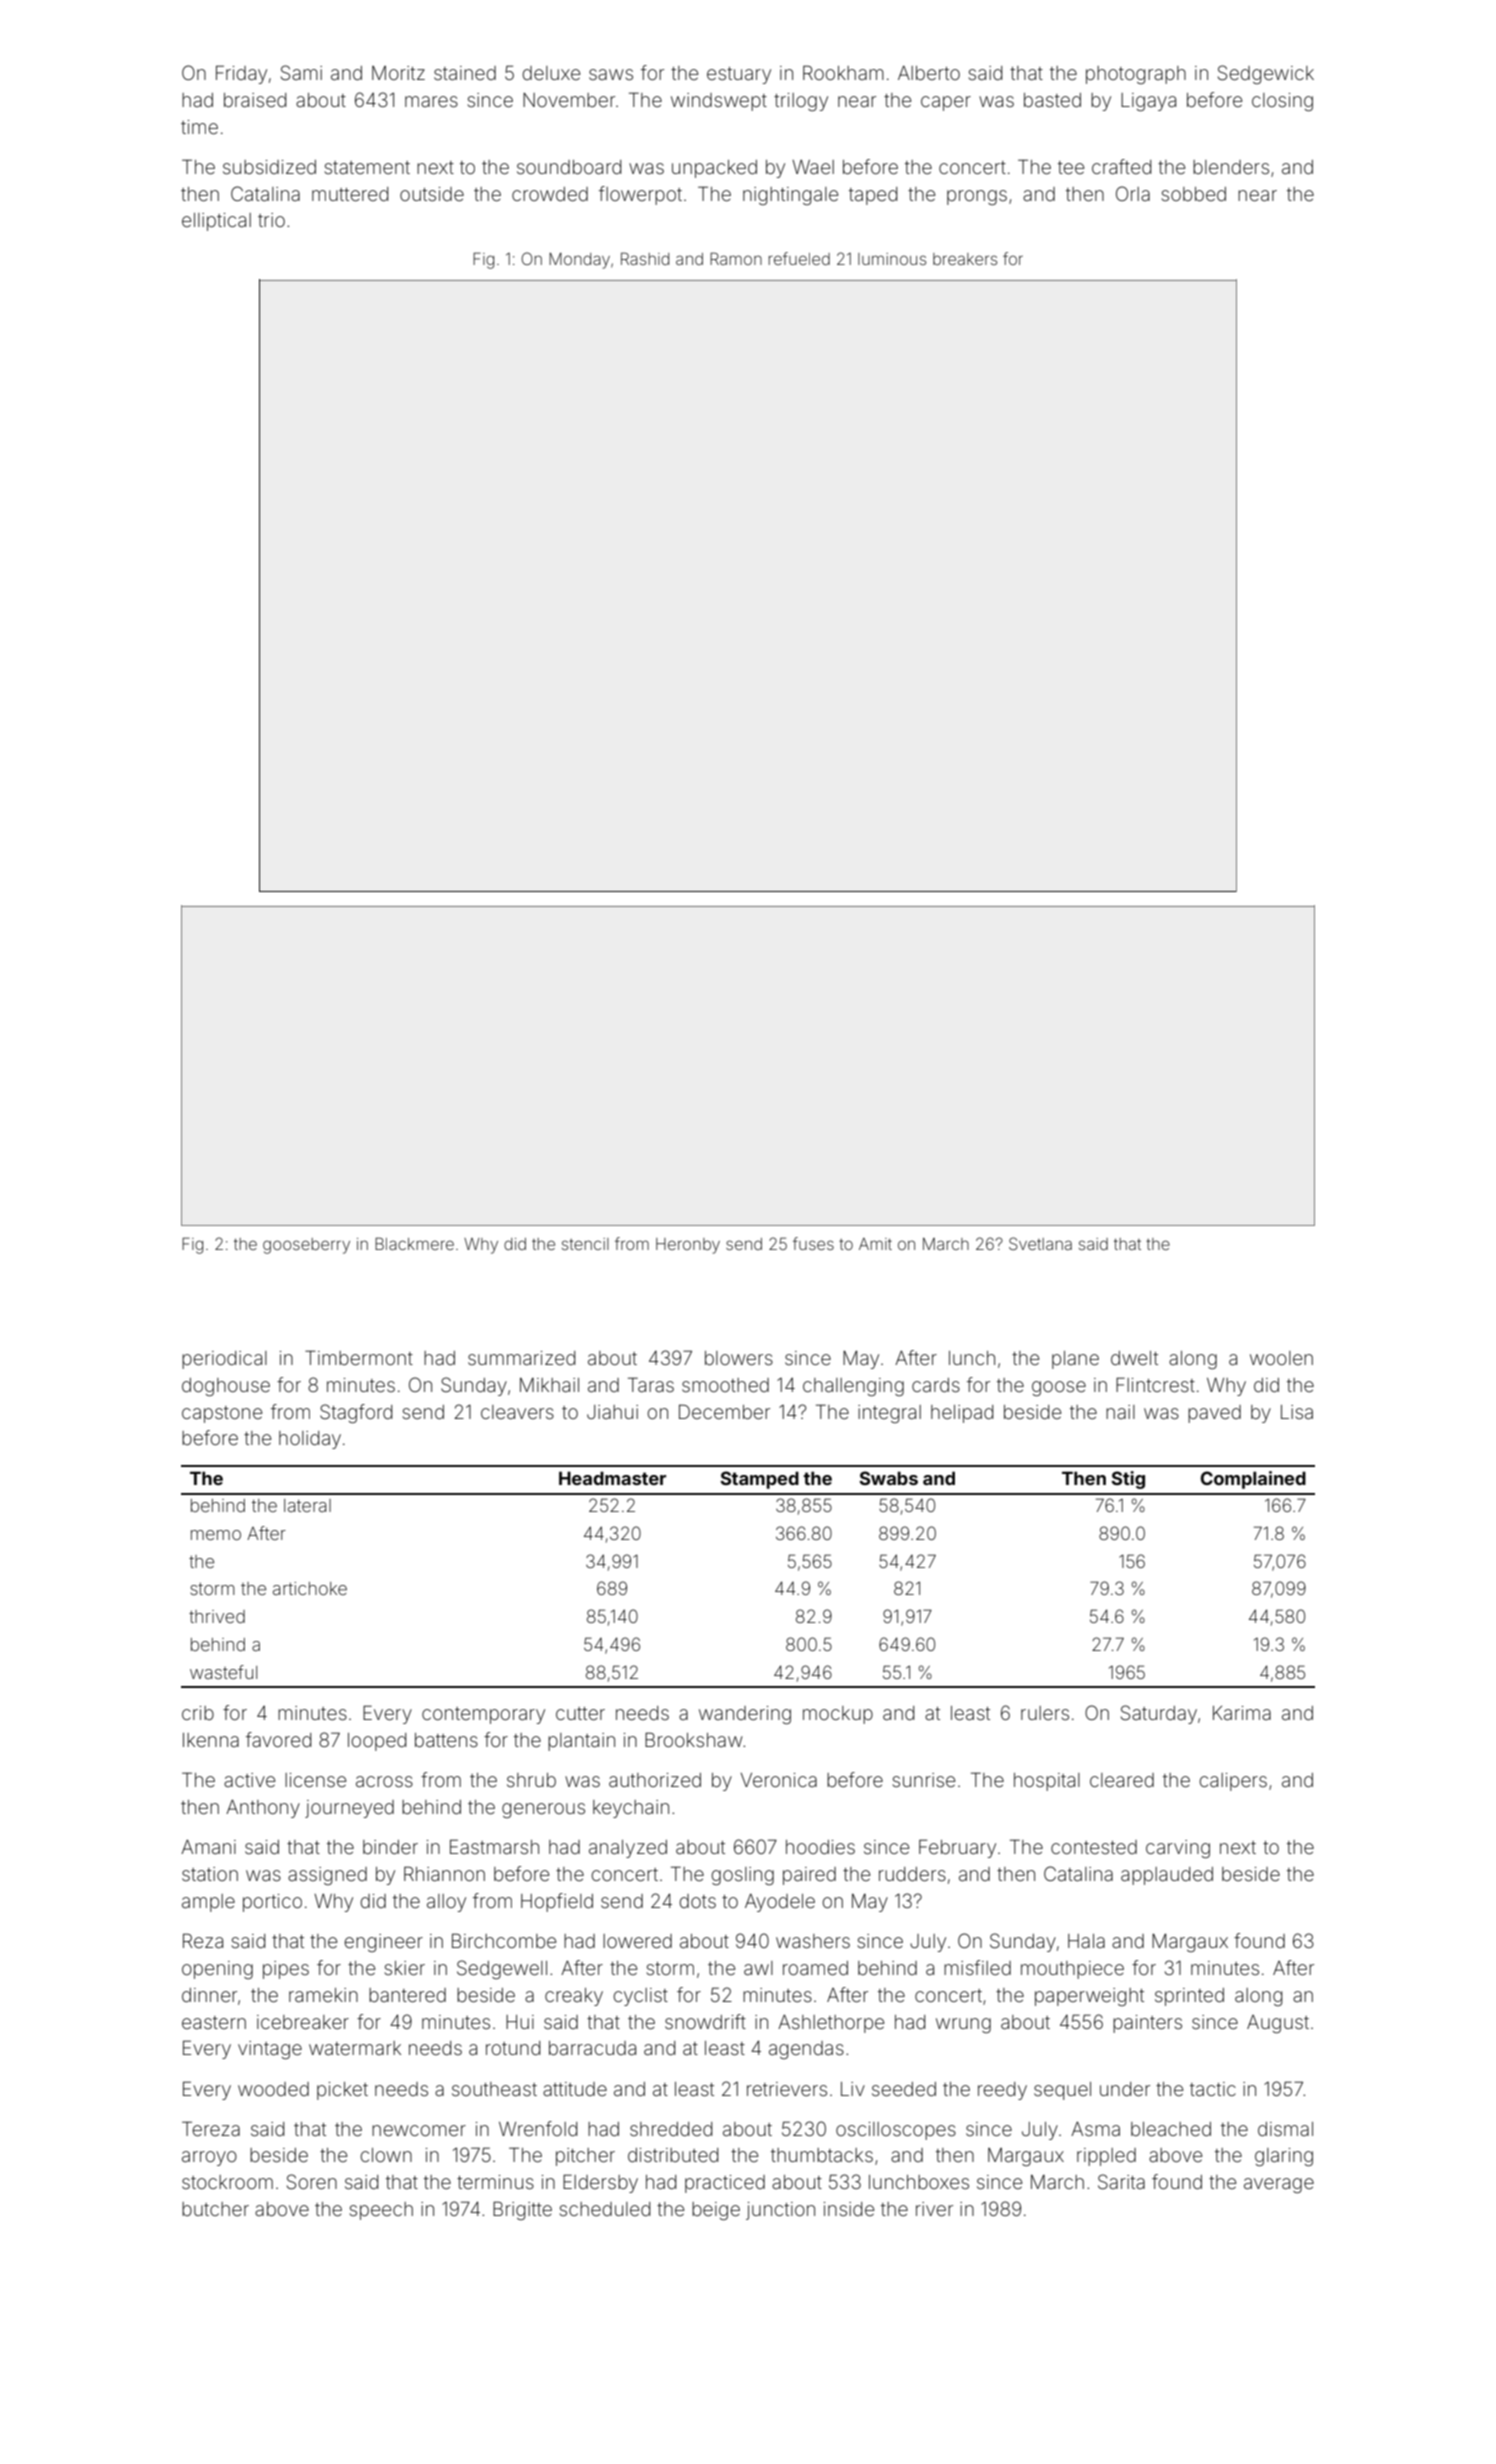 The image size is (1496, 2464). I want to click on picket, so click(342, 2091).
